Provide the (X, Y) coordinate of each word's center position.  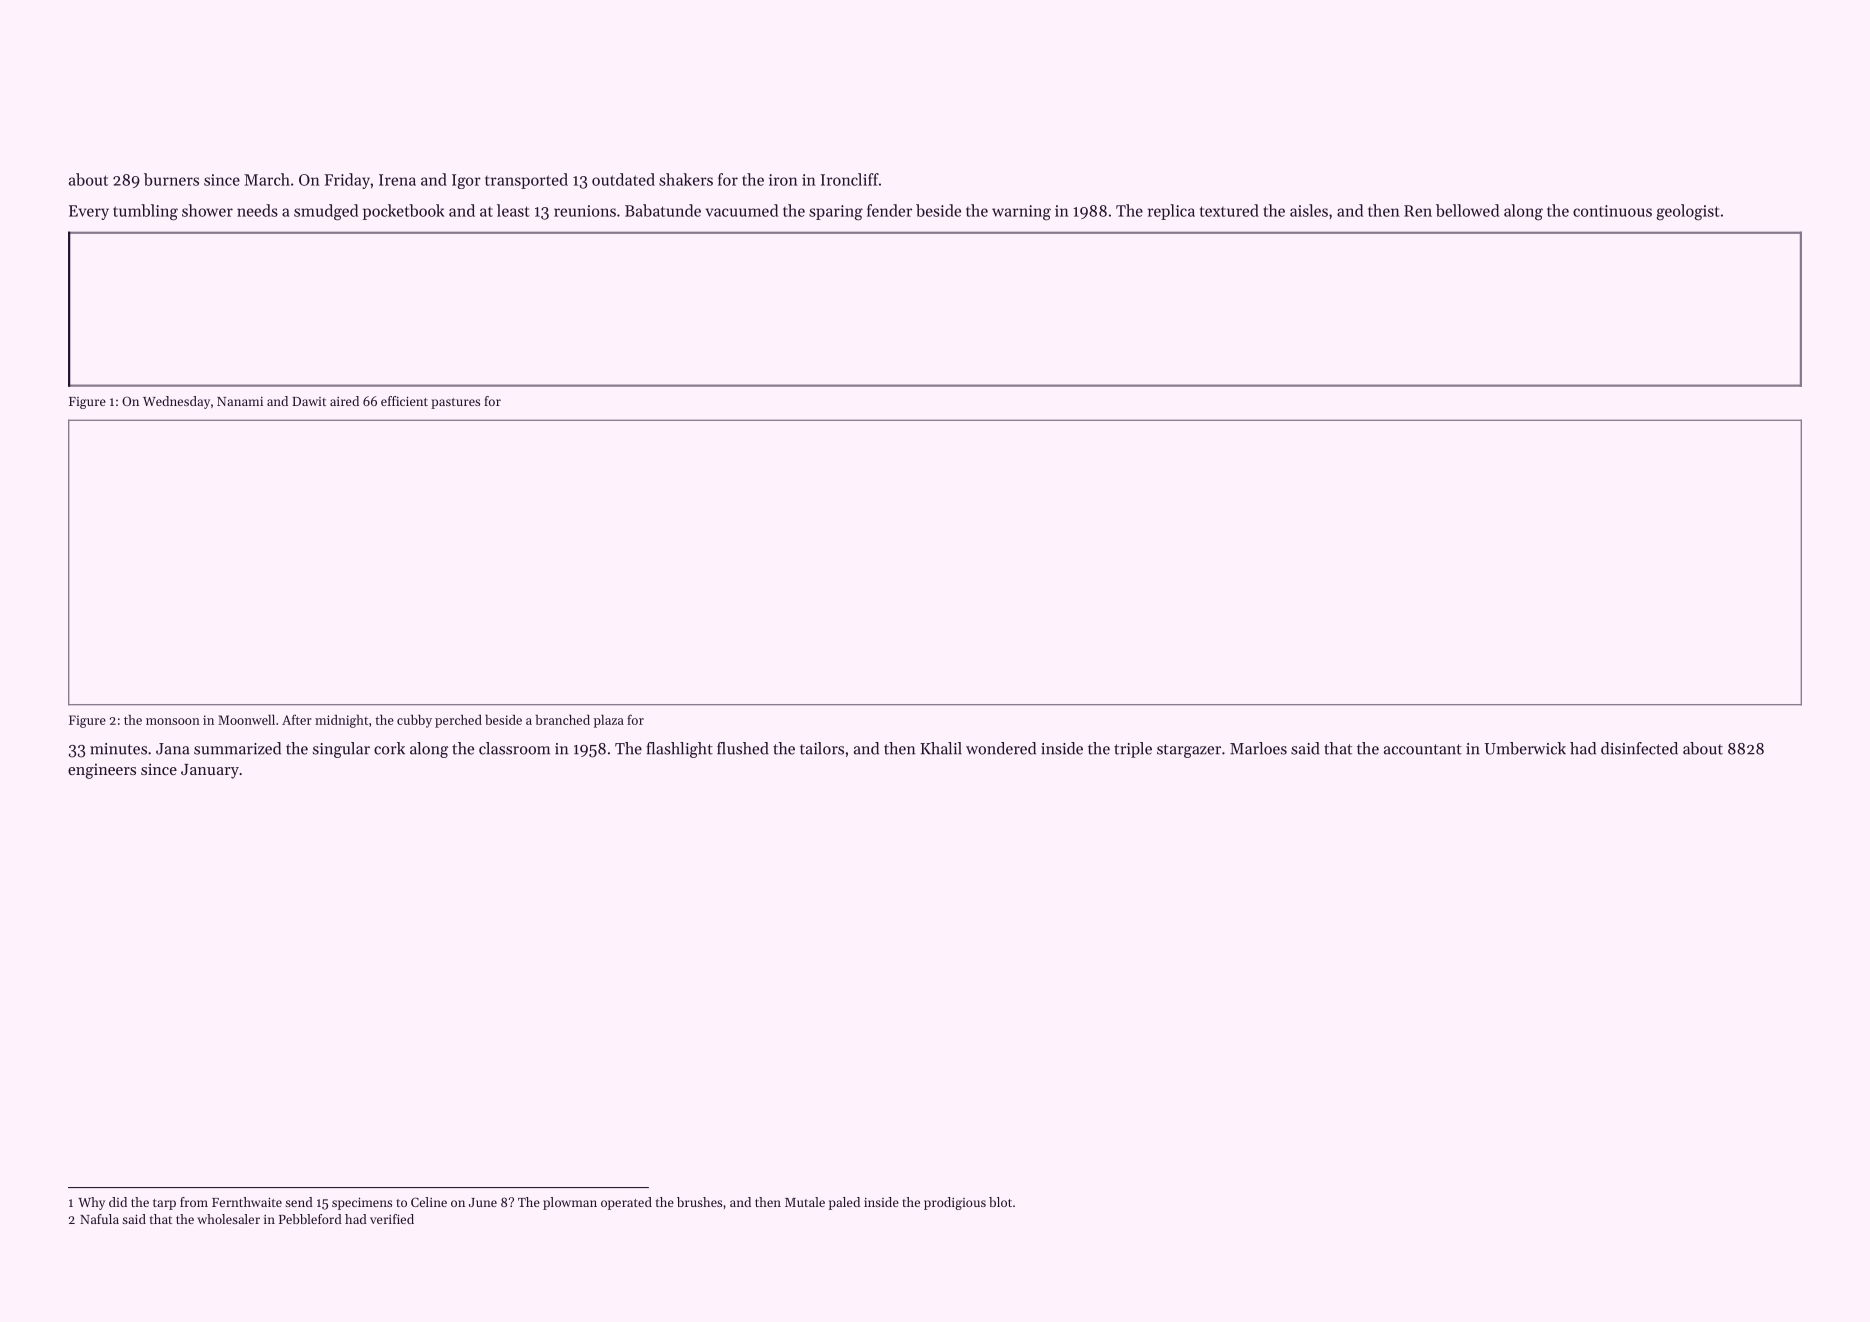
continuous (1612, 211)
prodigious (955, 1203)
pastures (455, 403)
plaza (609, 721)
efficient (404, 401)
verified (392, 1219)
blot (1000, 1202)
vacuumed (741, 210)
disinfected (1639, 748)
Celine (429, 1202)
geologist (1688, 212)
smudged (326, 212)
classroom (514, 748)
